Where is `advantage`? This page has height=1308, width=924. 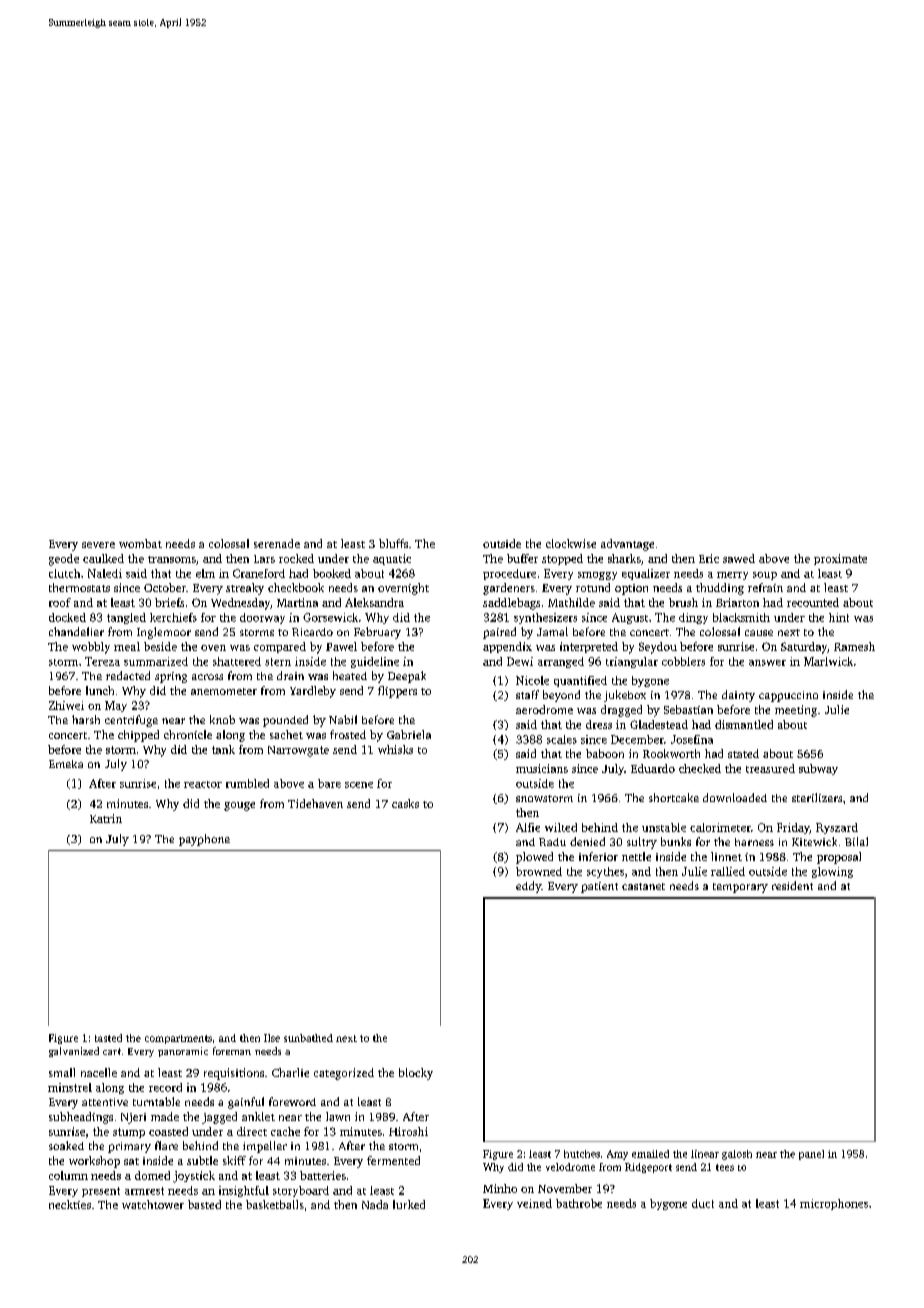 advantage is located at coordinates (627, 545).
